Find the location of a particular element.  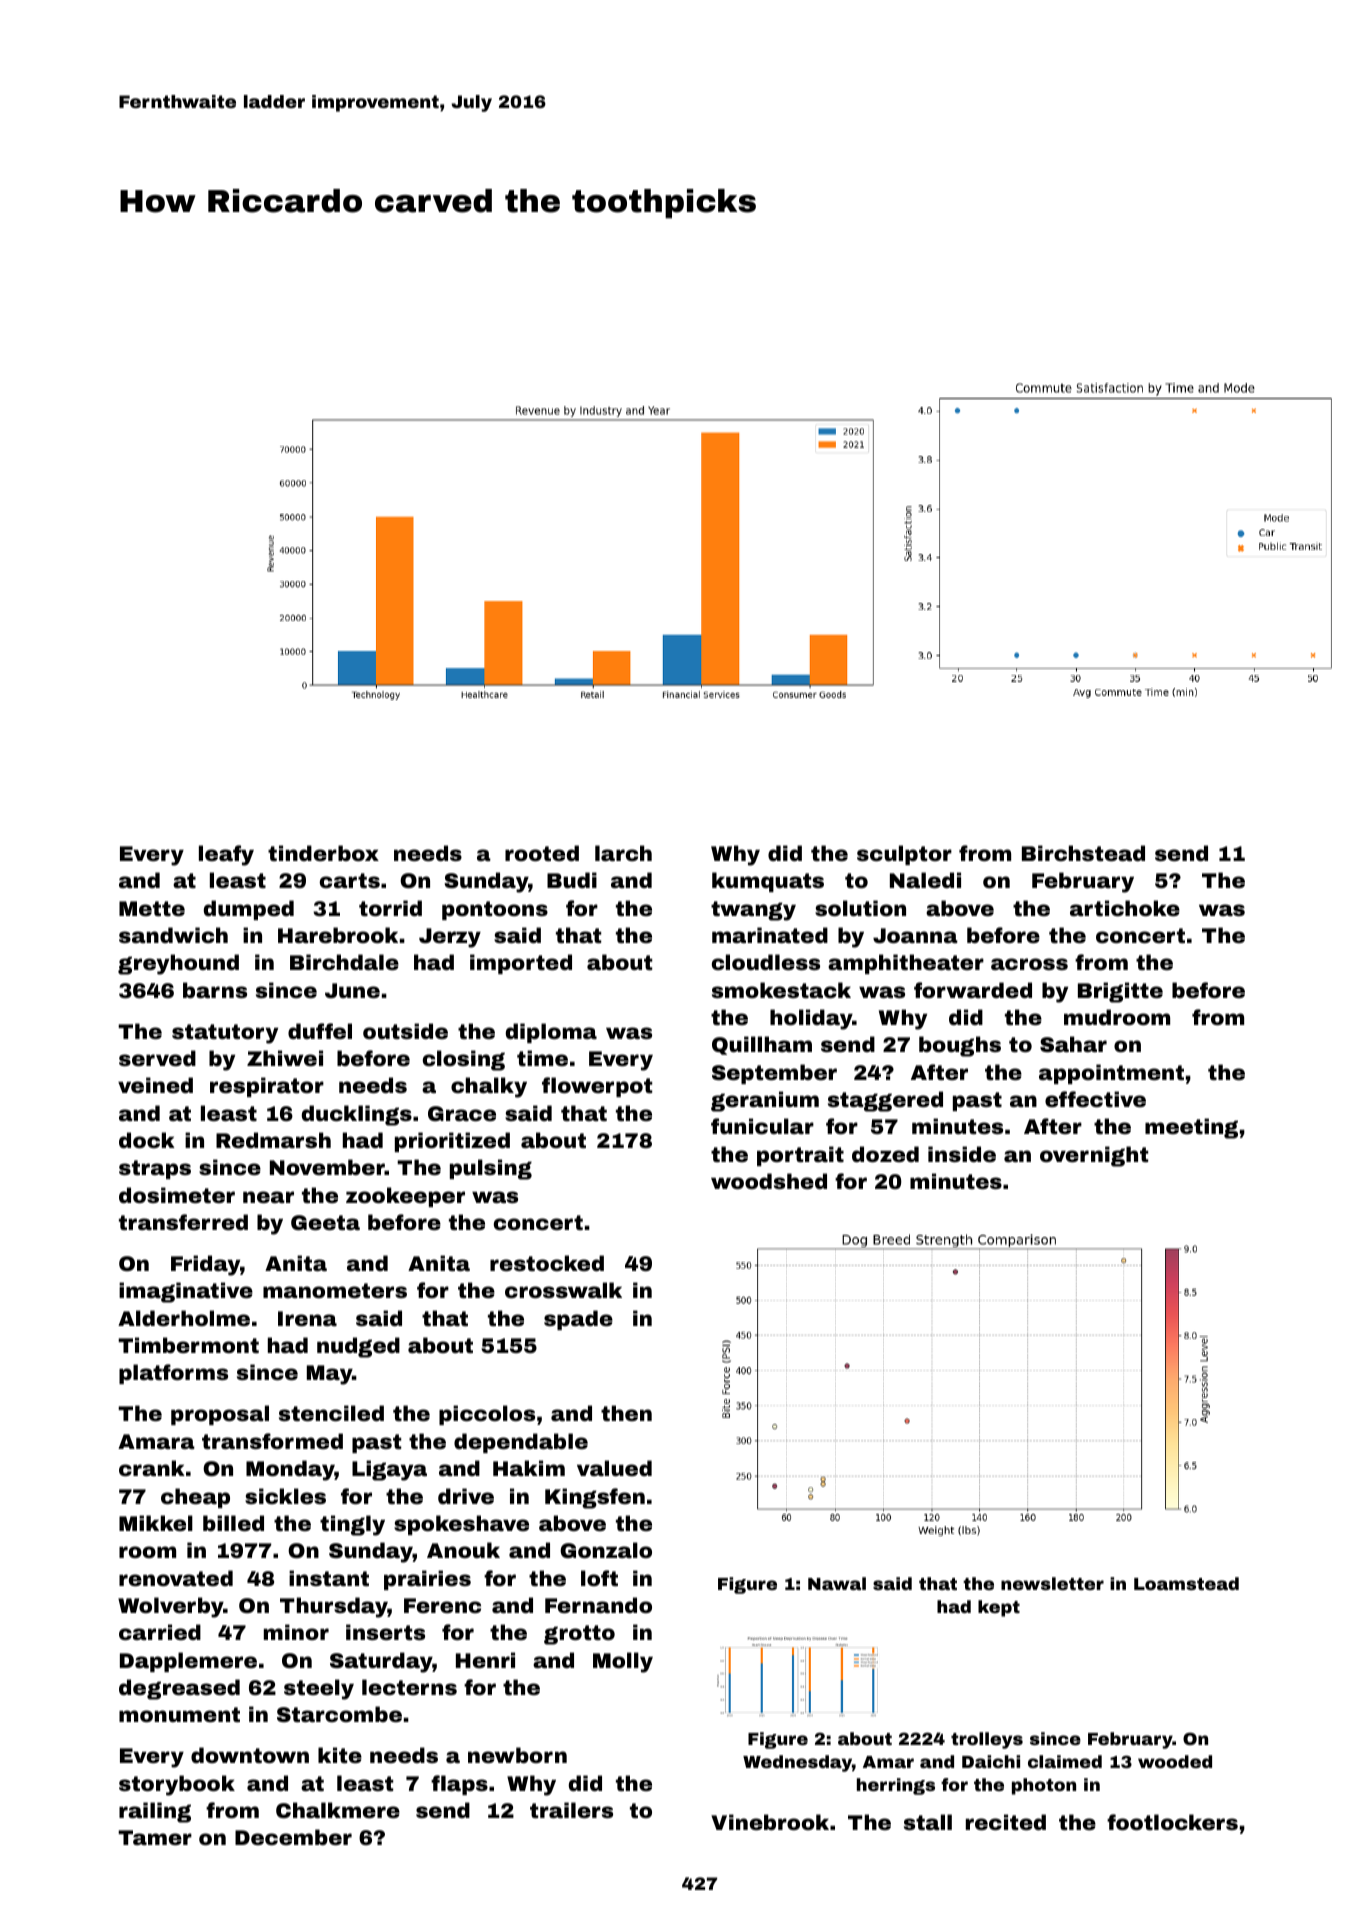

tinderbox is located at coordinates (323, 853).
